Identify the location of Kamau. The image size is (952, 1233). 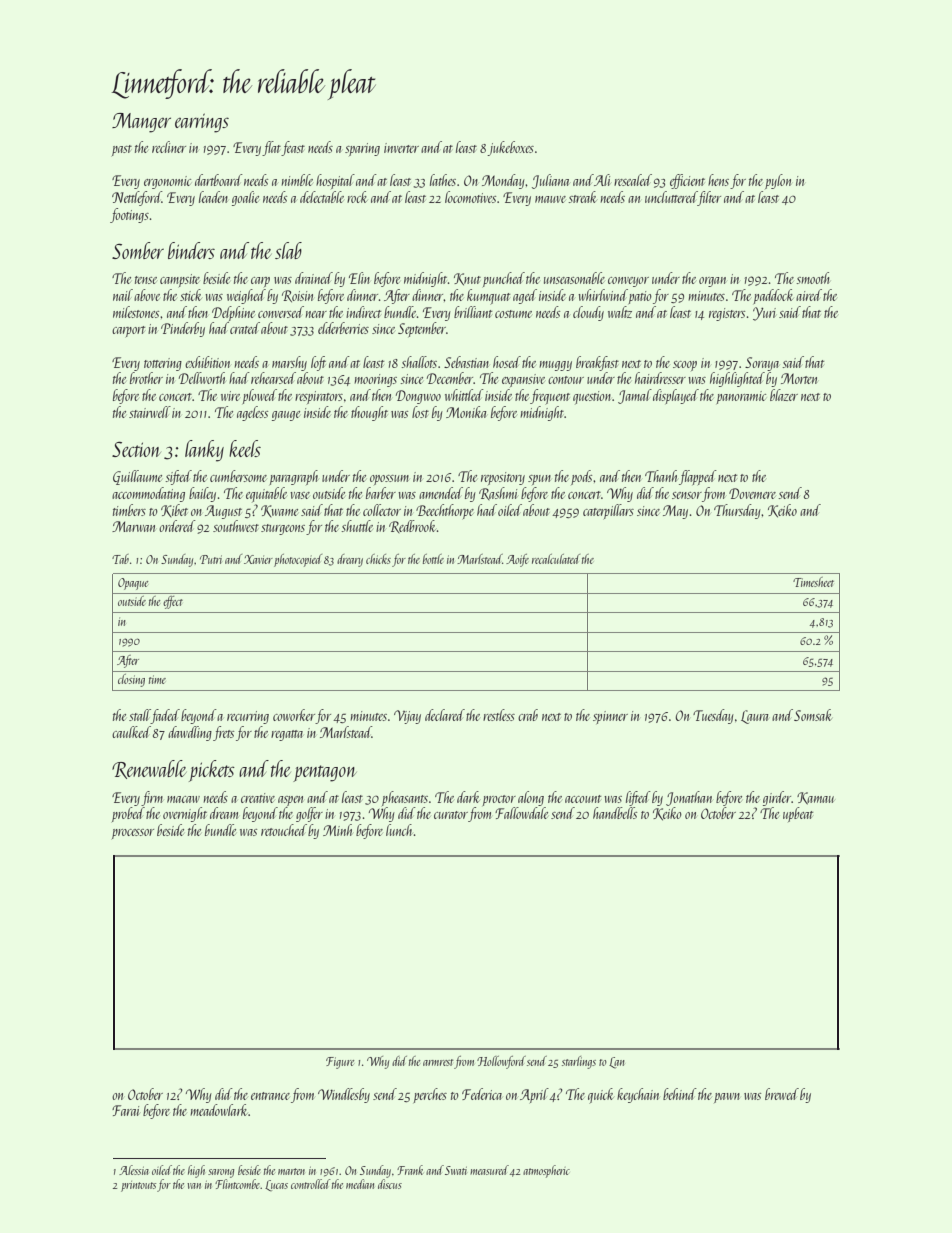
(815, 798).
